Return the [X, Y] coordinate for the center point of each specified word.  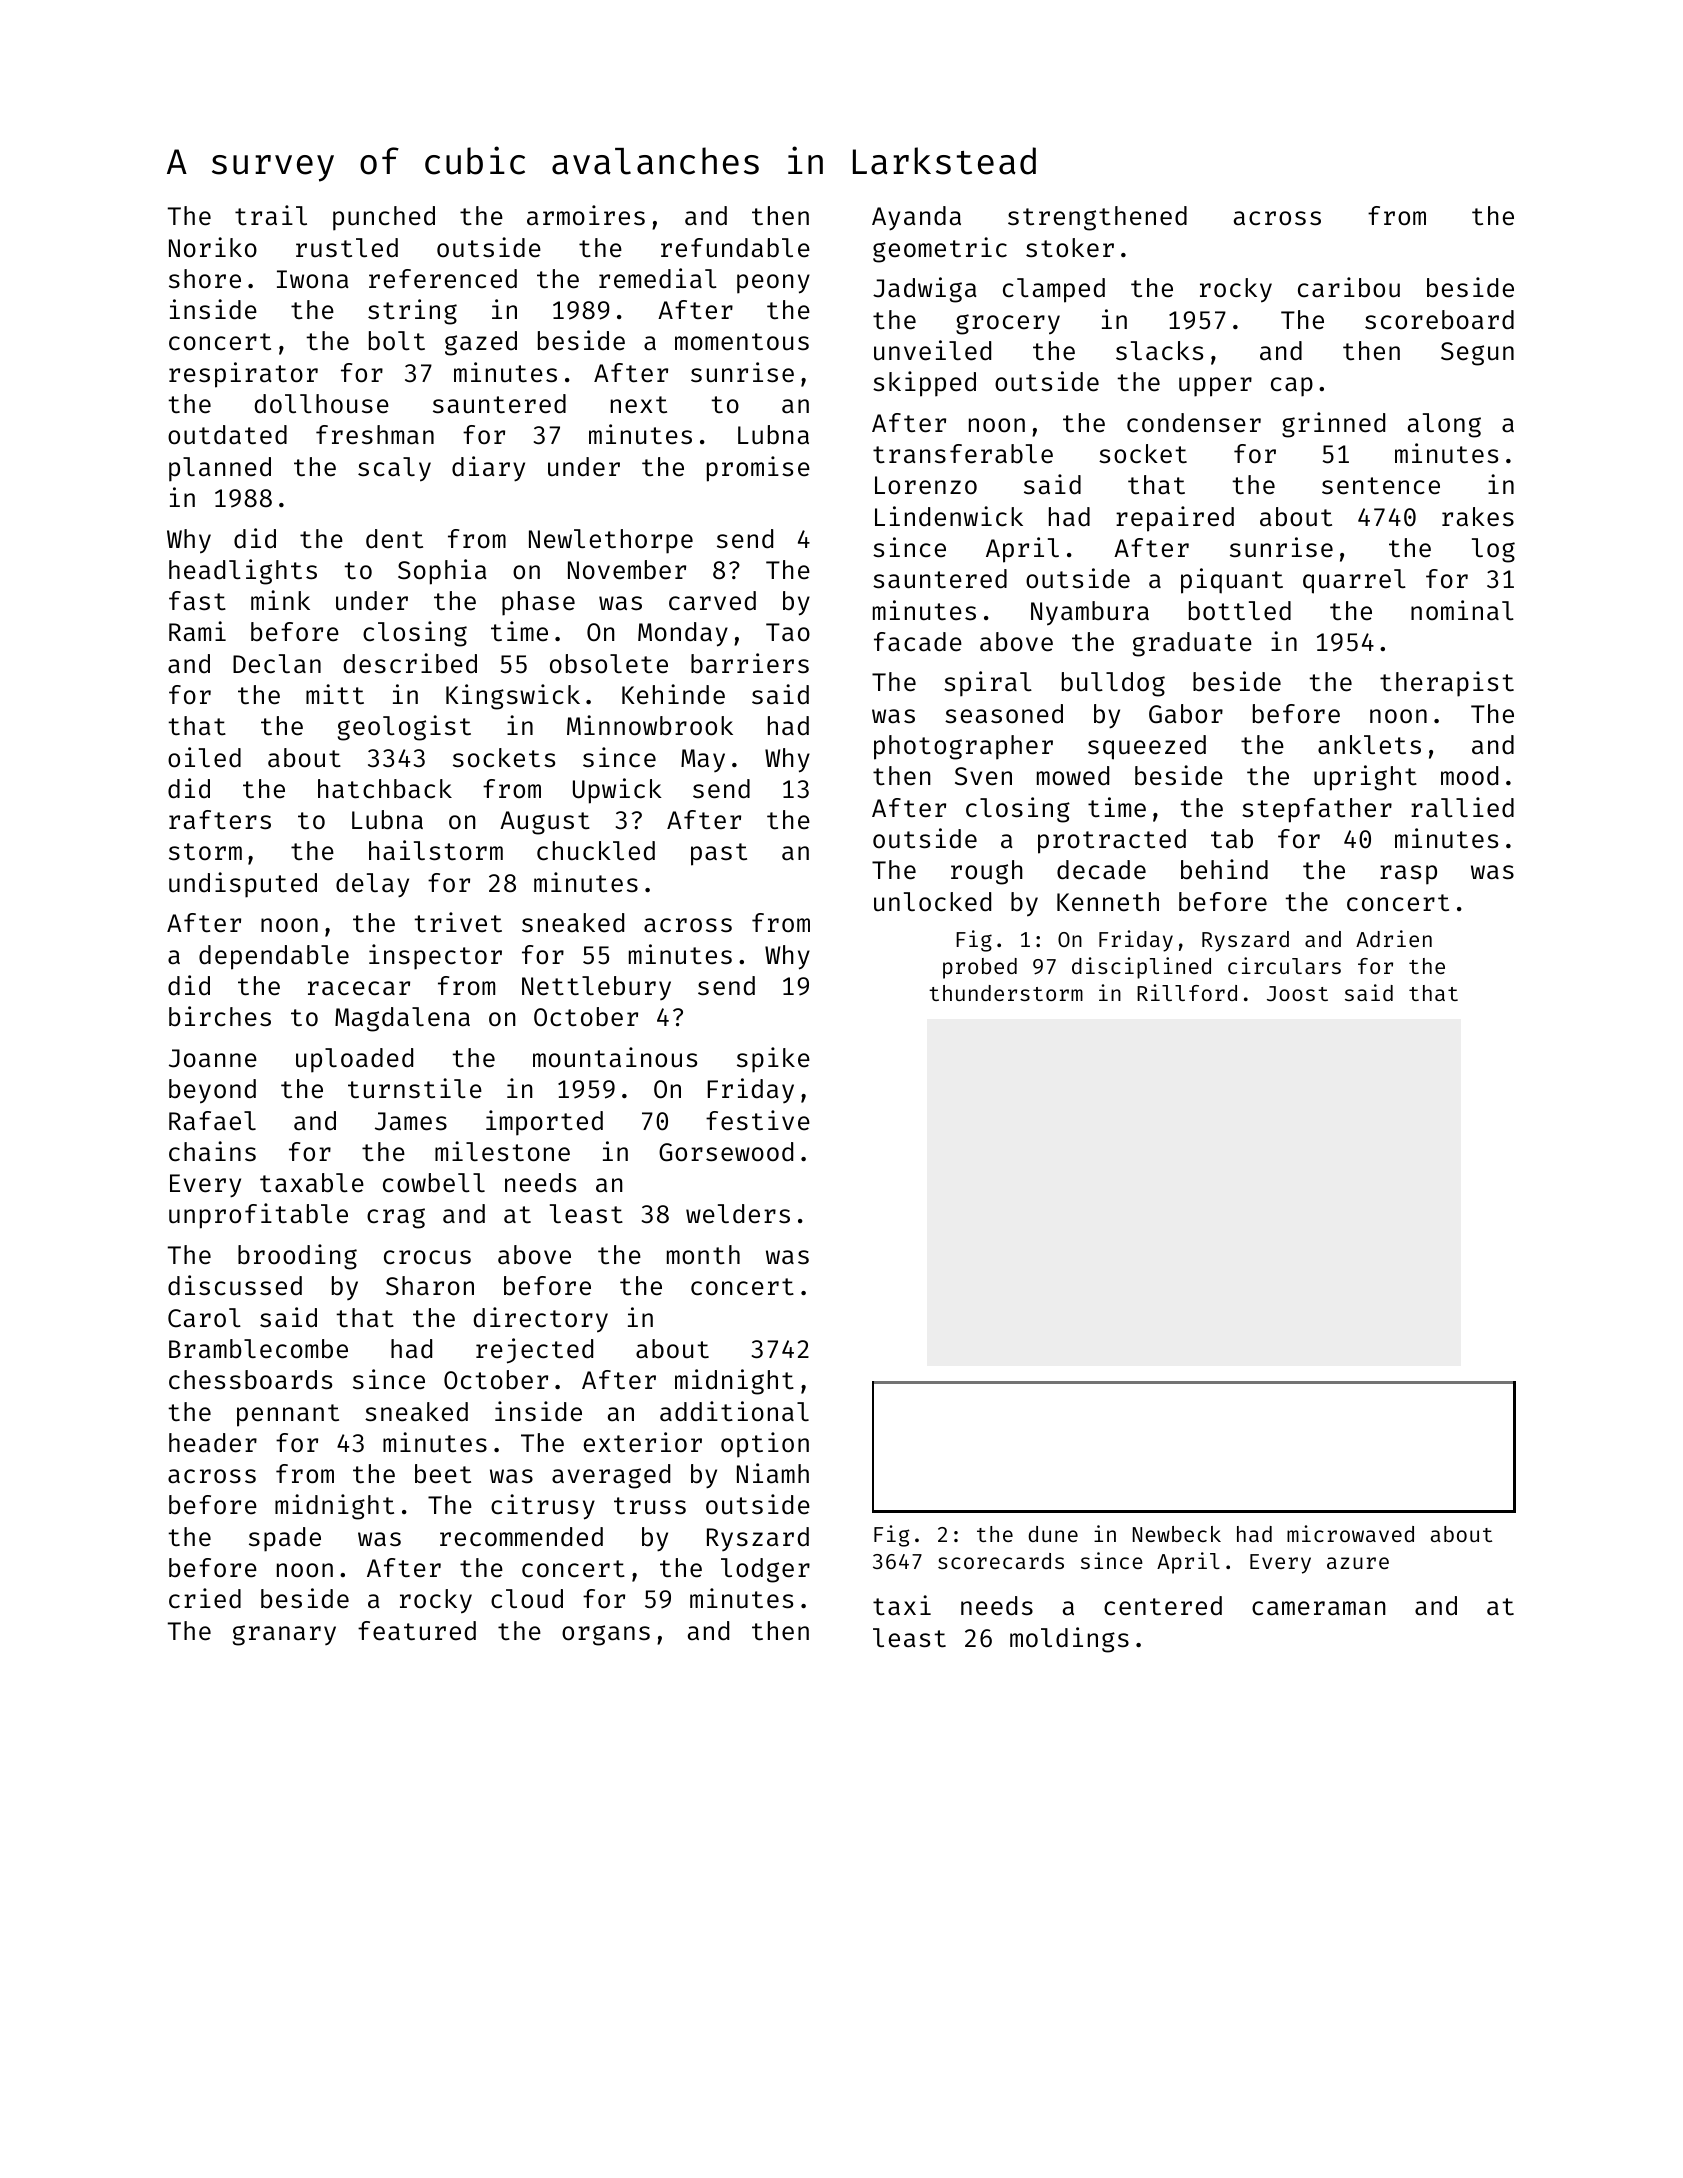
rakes [1478, 517]
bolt [397, 341]
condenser [1194, 423]
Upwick [617, 791]
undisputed [243, 885]
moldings [1069, 1640]
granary [284, 1635]
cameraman [1319, 1608]
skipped [924, 384]
